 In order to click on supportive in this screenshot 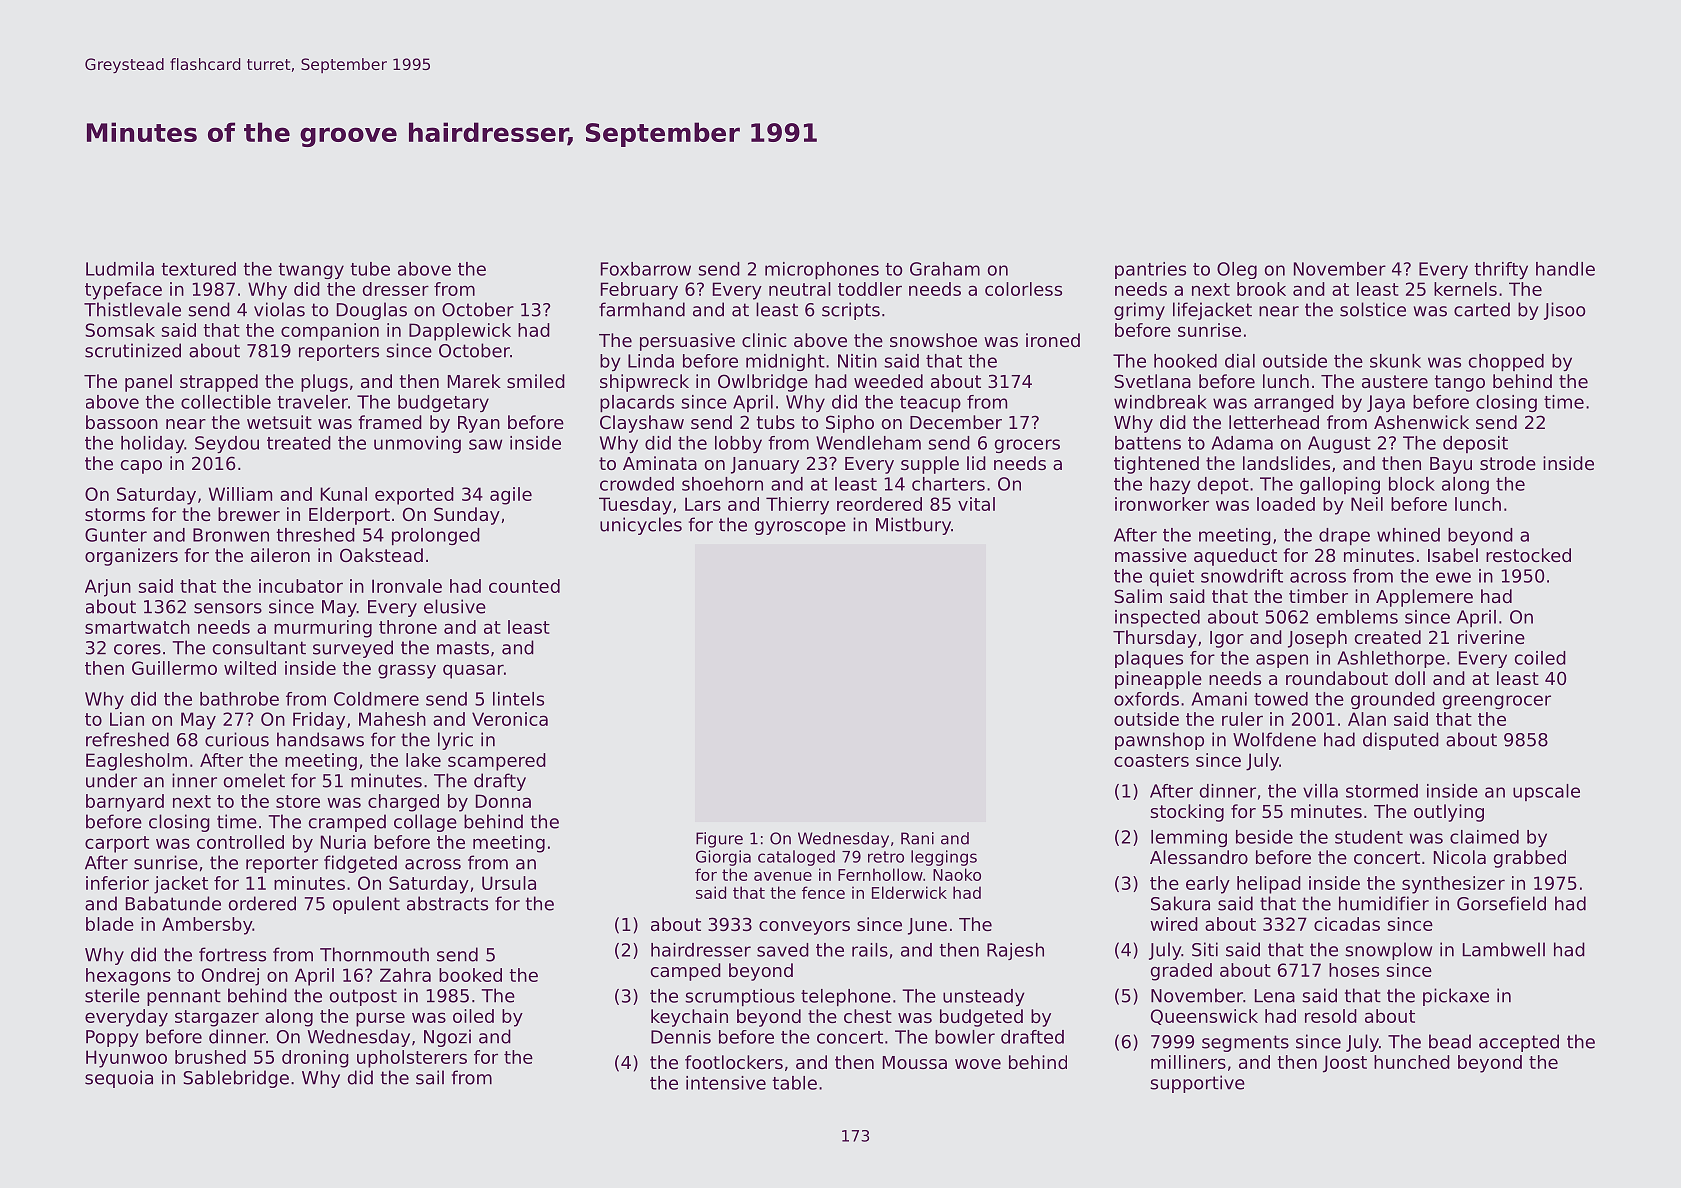, I will do `click(1197, 1084)`.
